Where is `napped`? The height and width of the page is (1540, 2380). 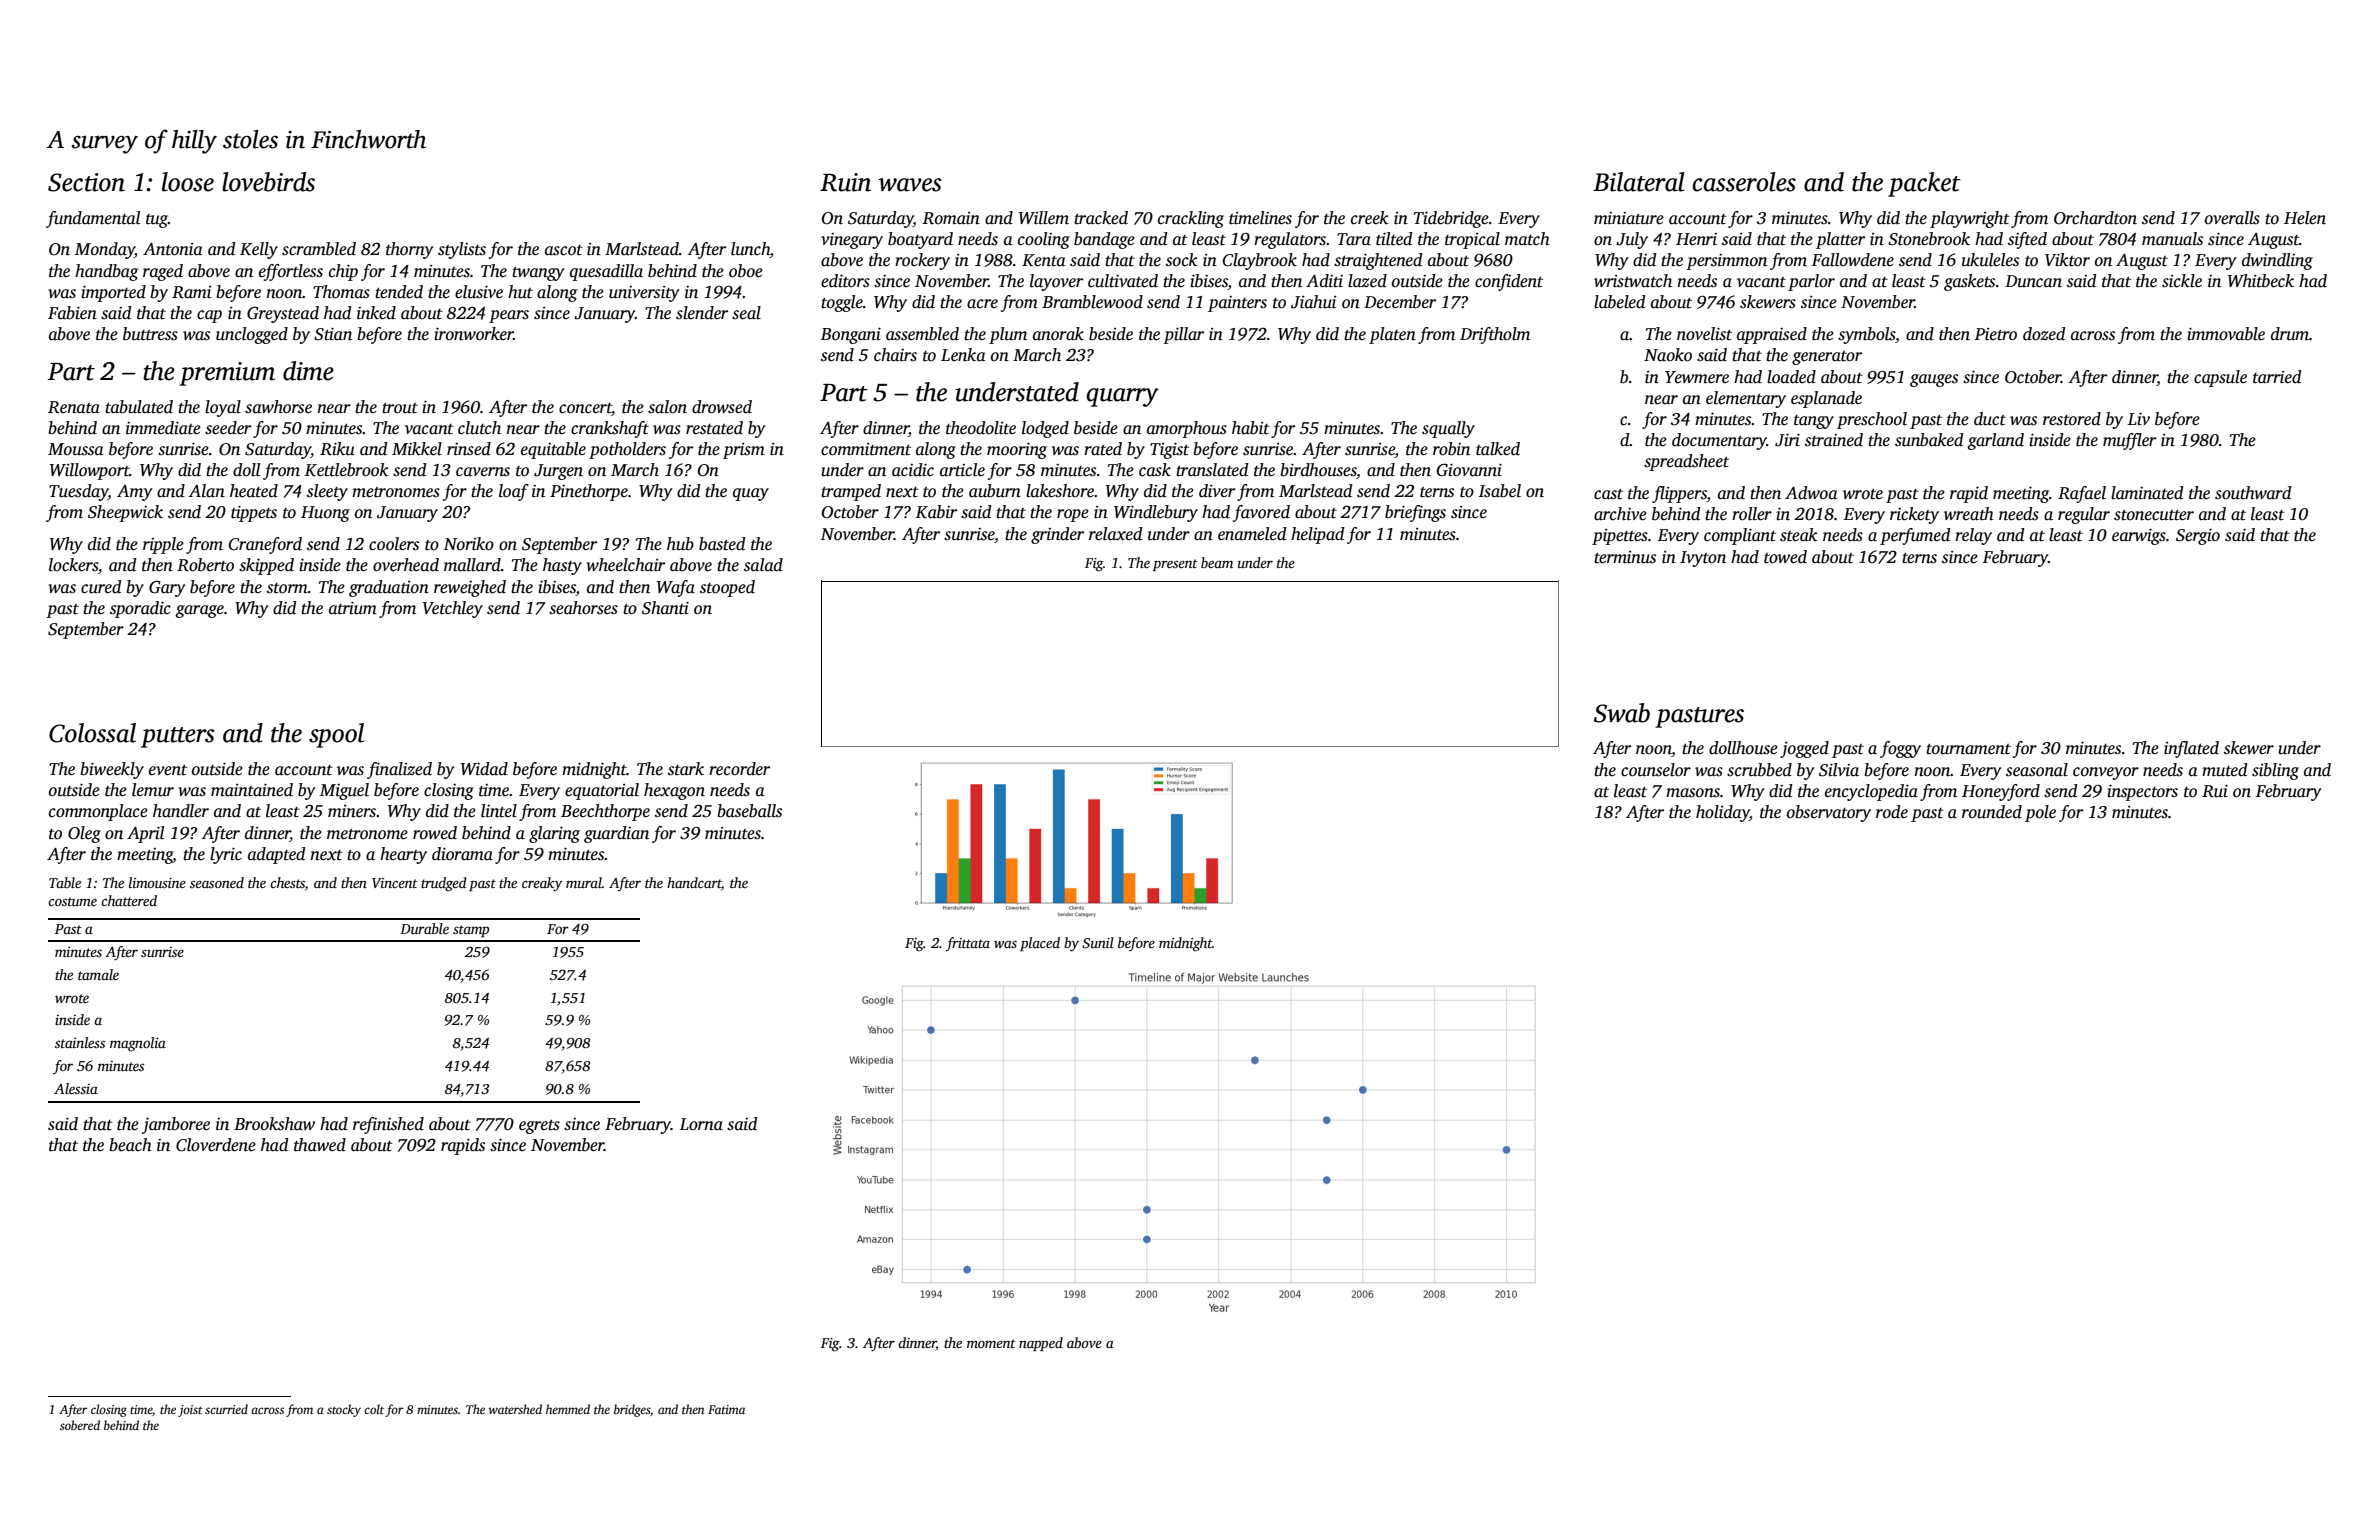 napped is located at coordinates (1041, 1344).
